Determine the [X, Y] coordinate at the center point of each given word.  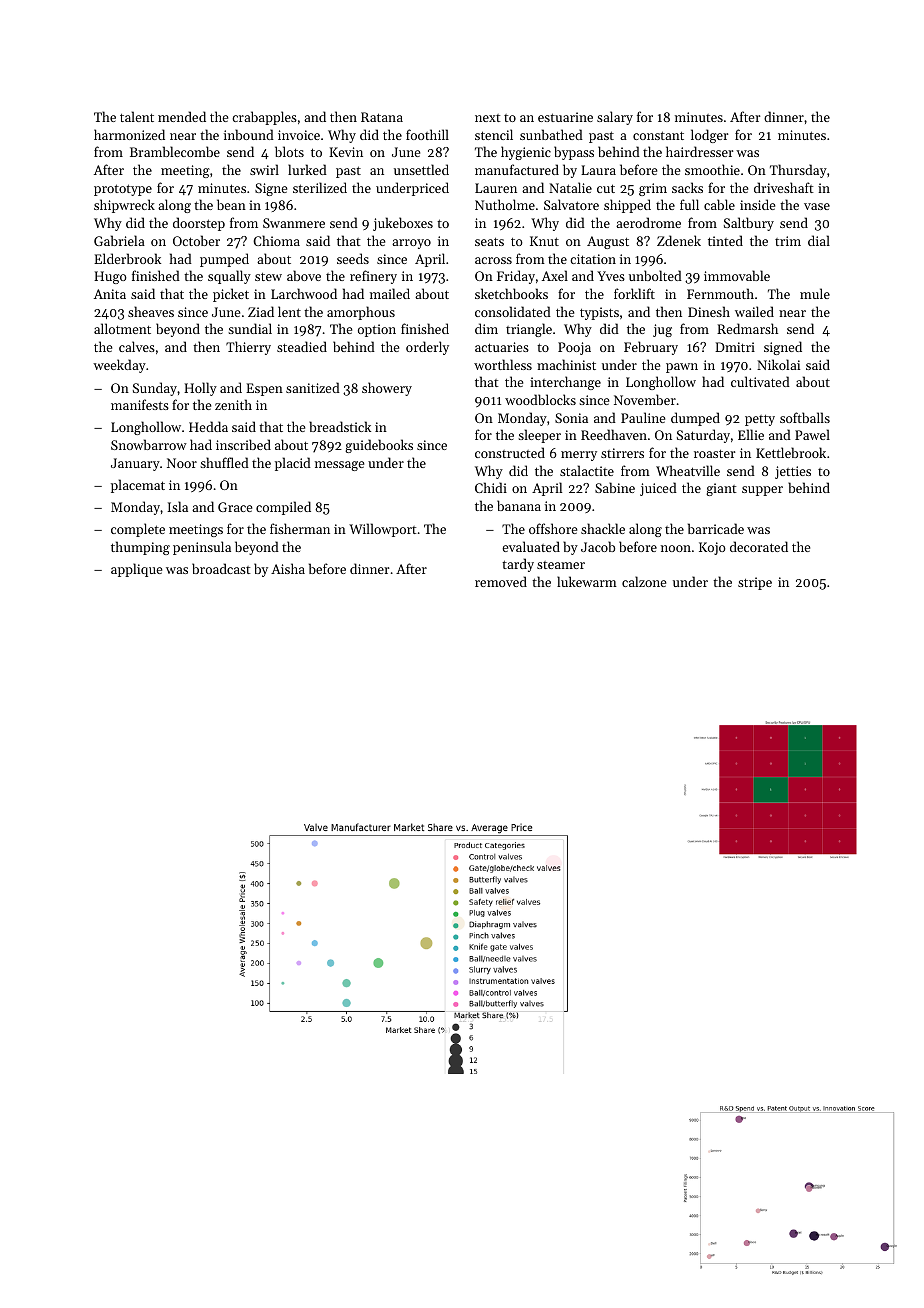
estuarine [565, 117]
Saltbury [749, 224]
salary [615, 118]
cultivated [760, 381]
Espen [264, 389]
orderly [427, 348]
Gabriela [119, 240]
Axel [555, 275]
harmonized [129, 134]
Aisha [288, 568]
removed [501, 581]
